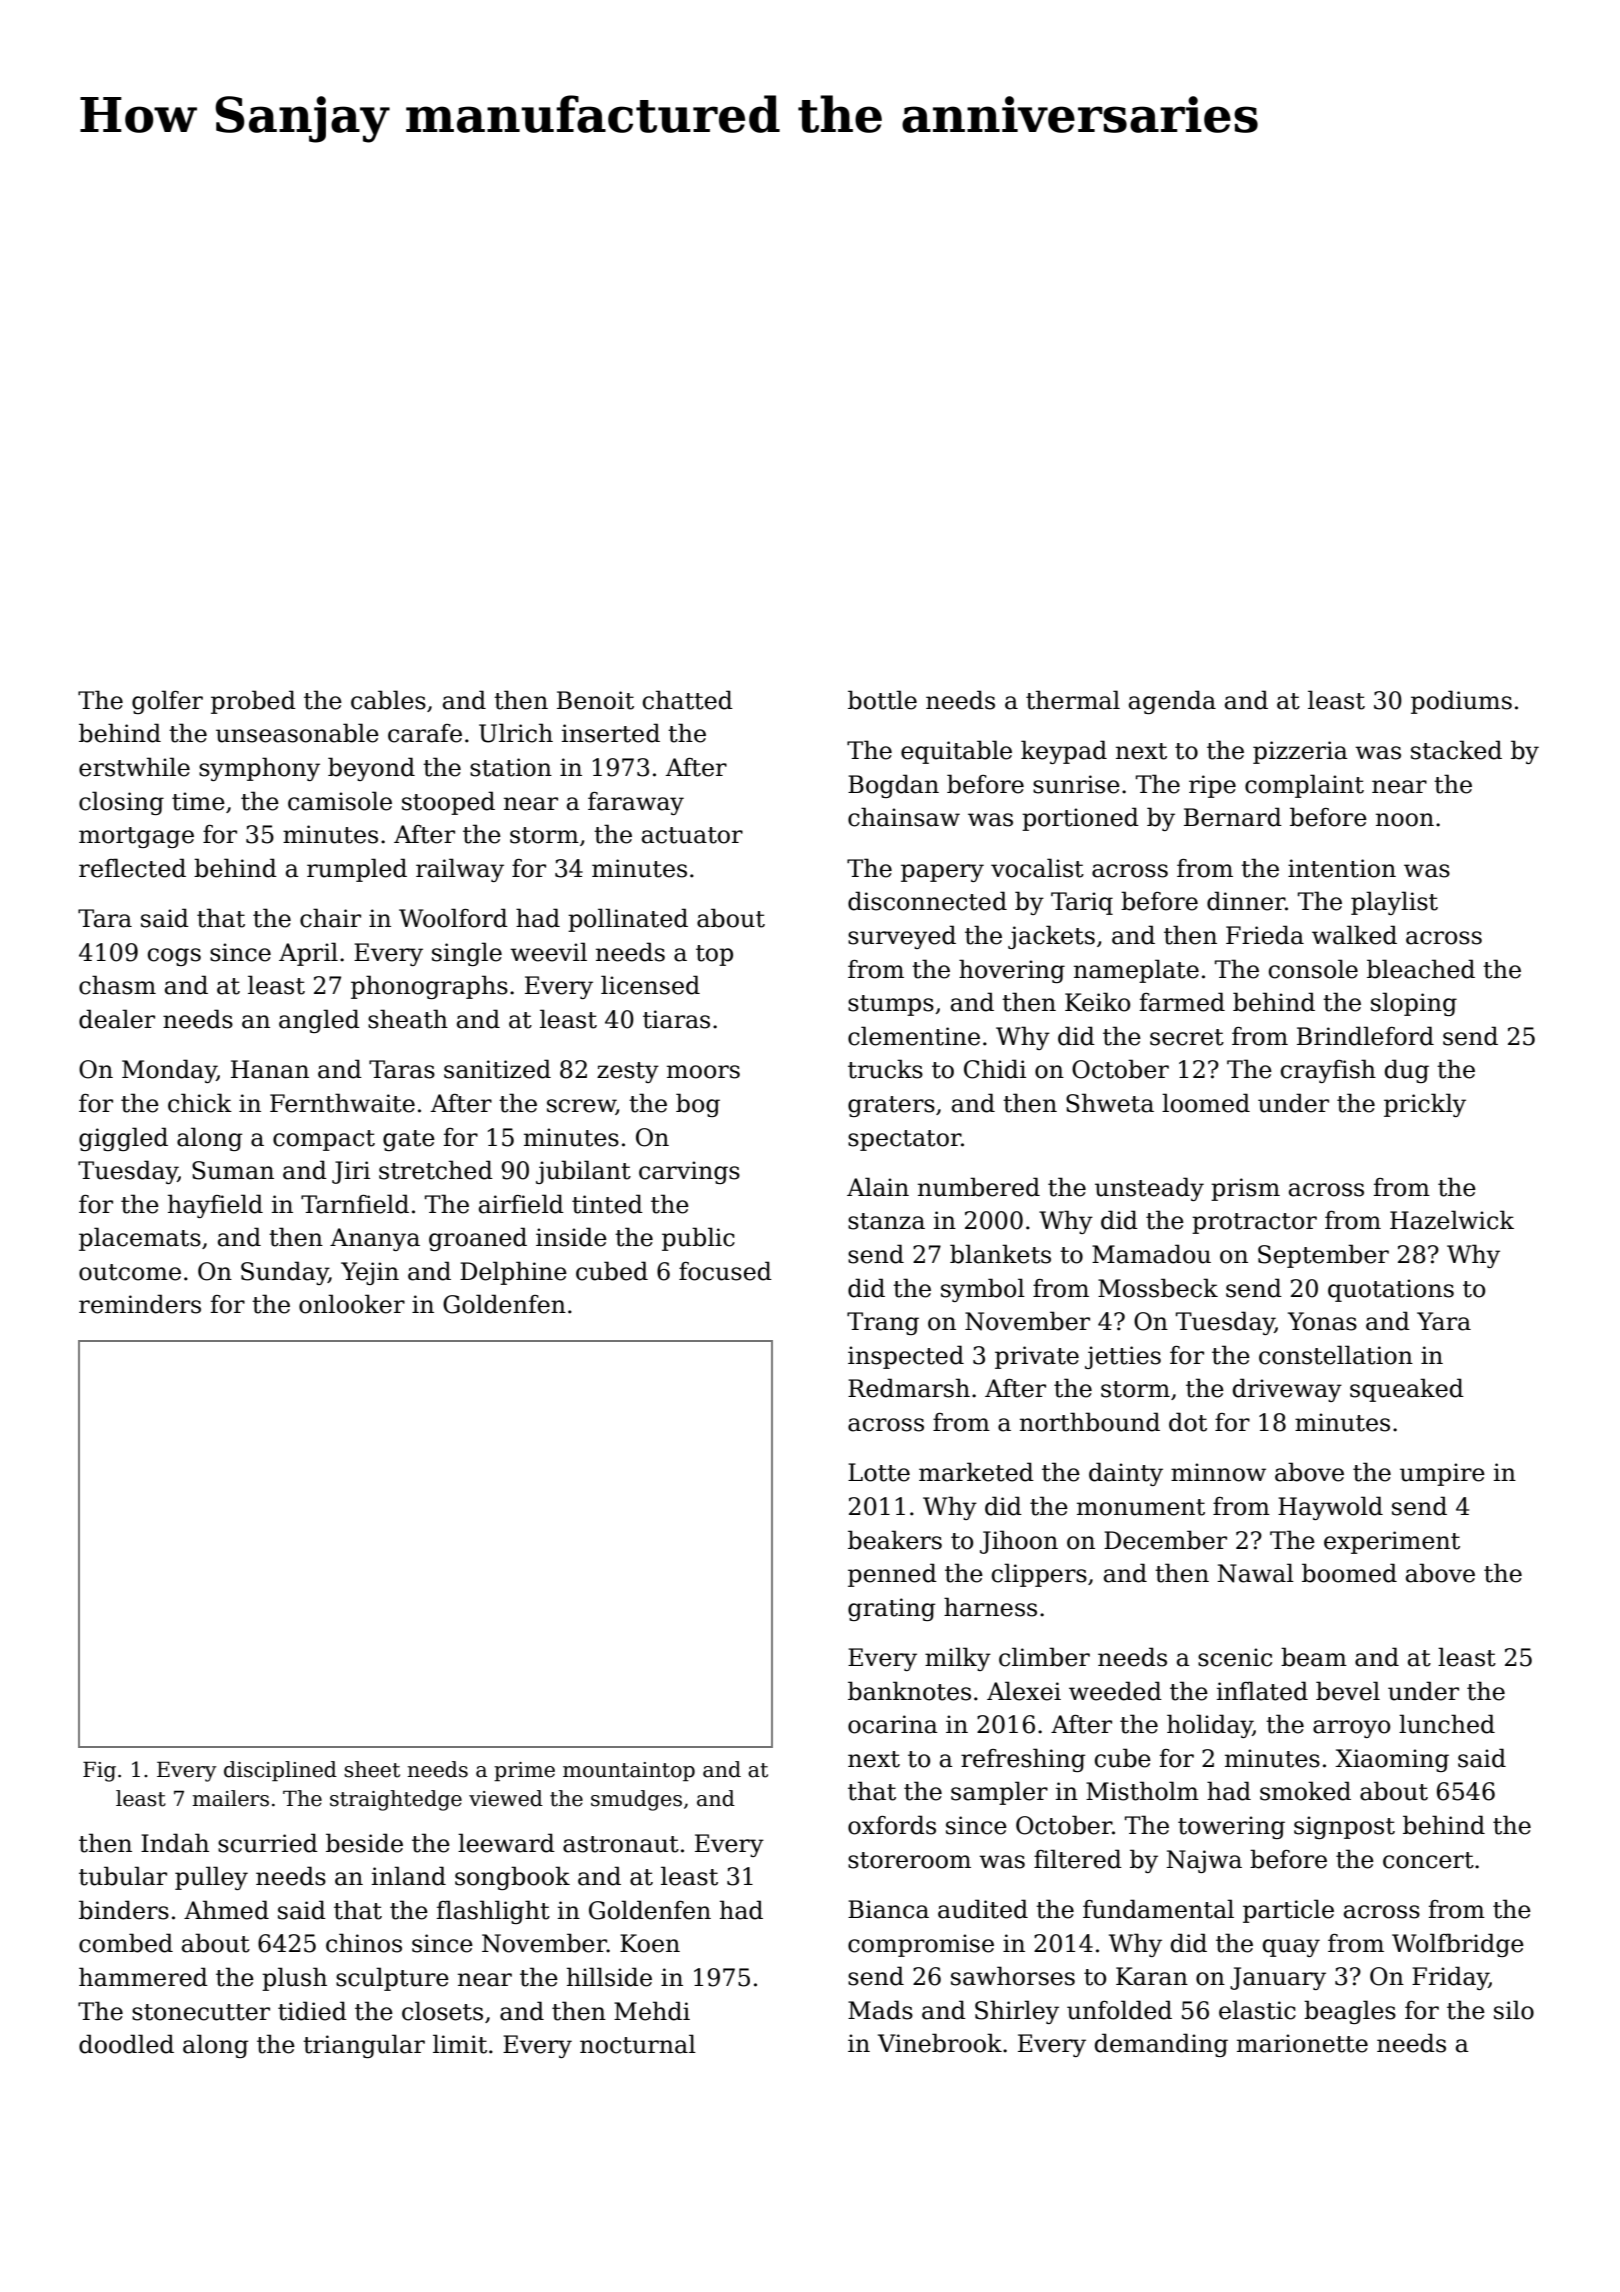 The height and width of the image is (2292, 1620). Describe the element at coordinates (880, 2010) in the image. I see `Mads` at that location.
